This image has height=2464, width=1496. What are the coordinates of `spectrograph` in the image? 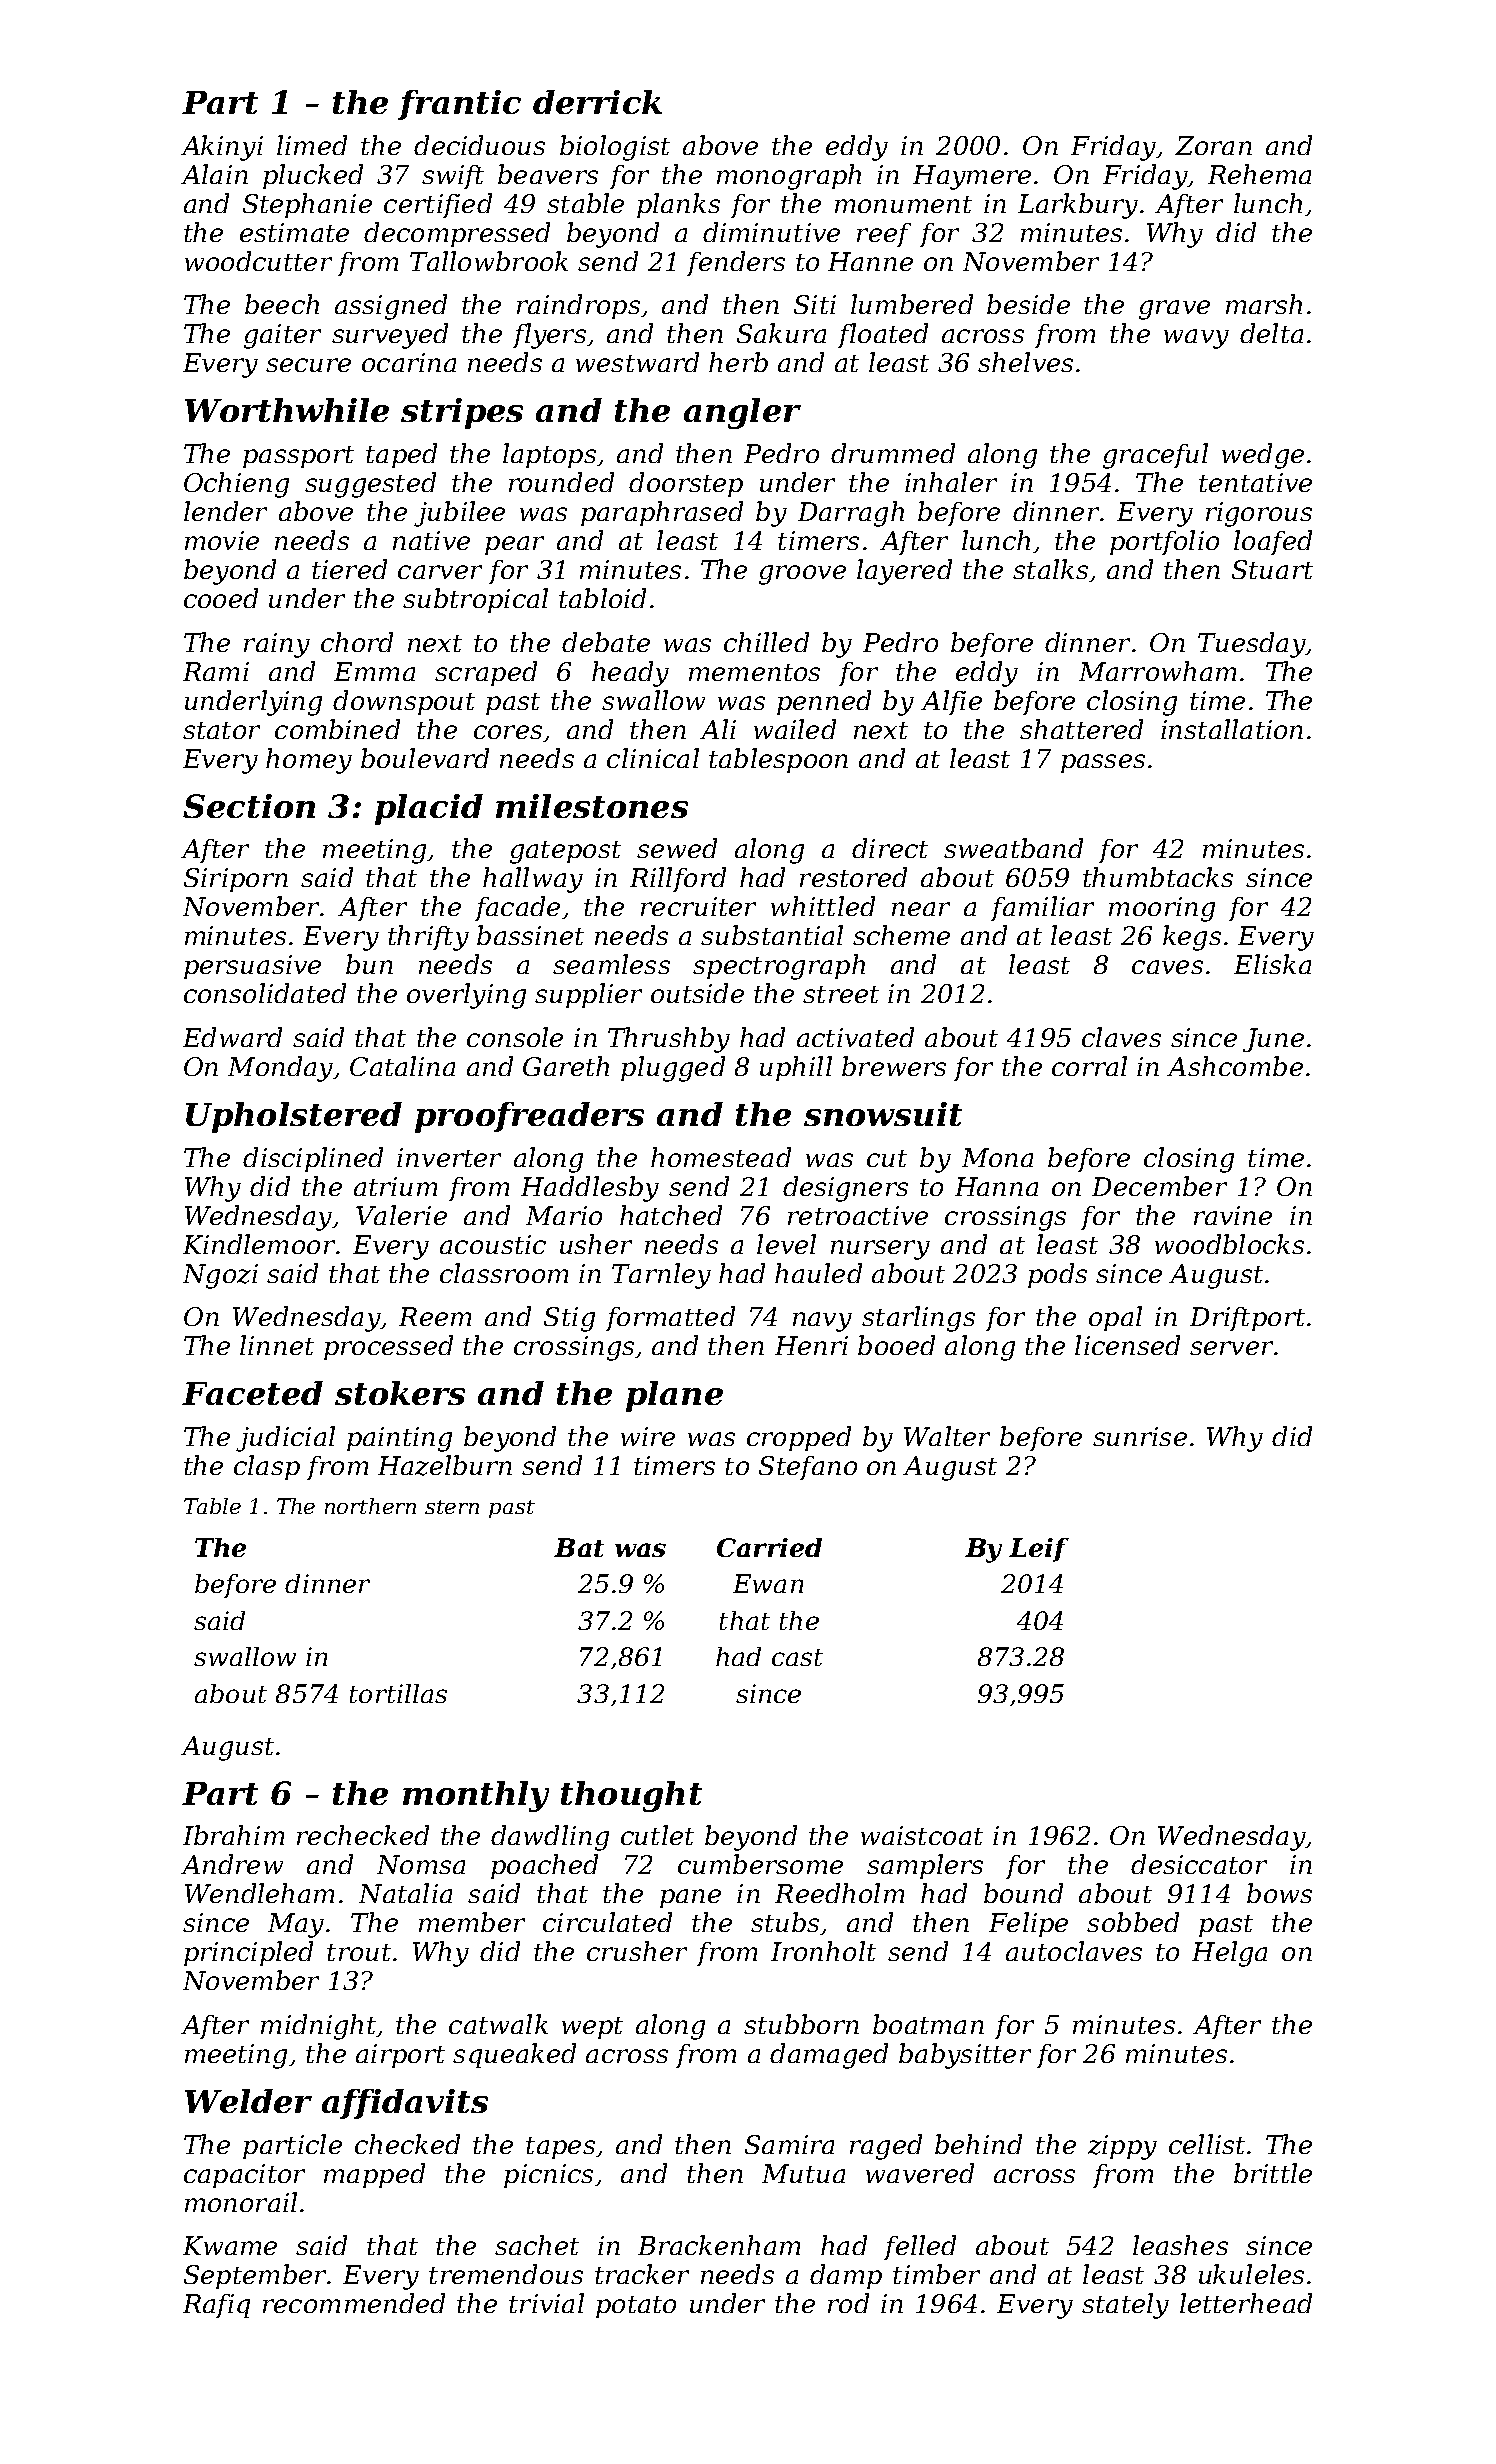 It's located at (779, 967).
